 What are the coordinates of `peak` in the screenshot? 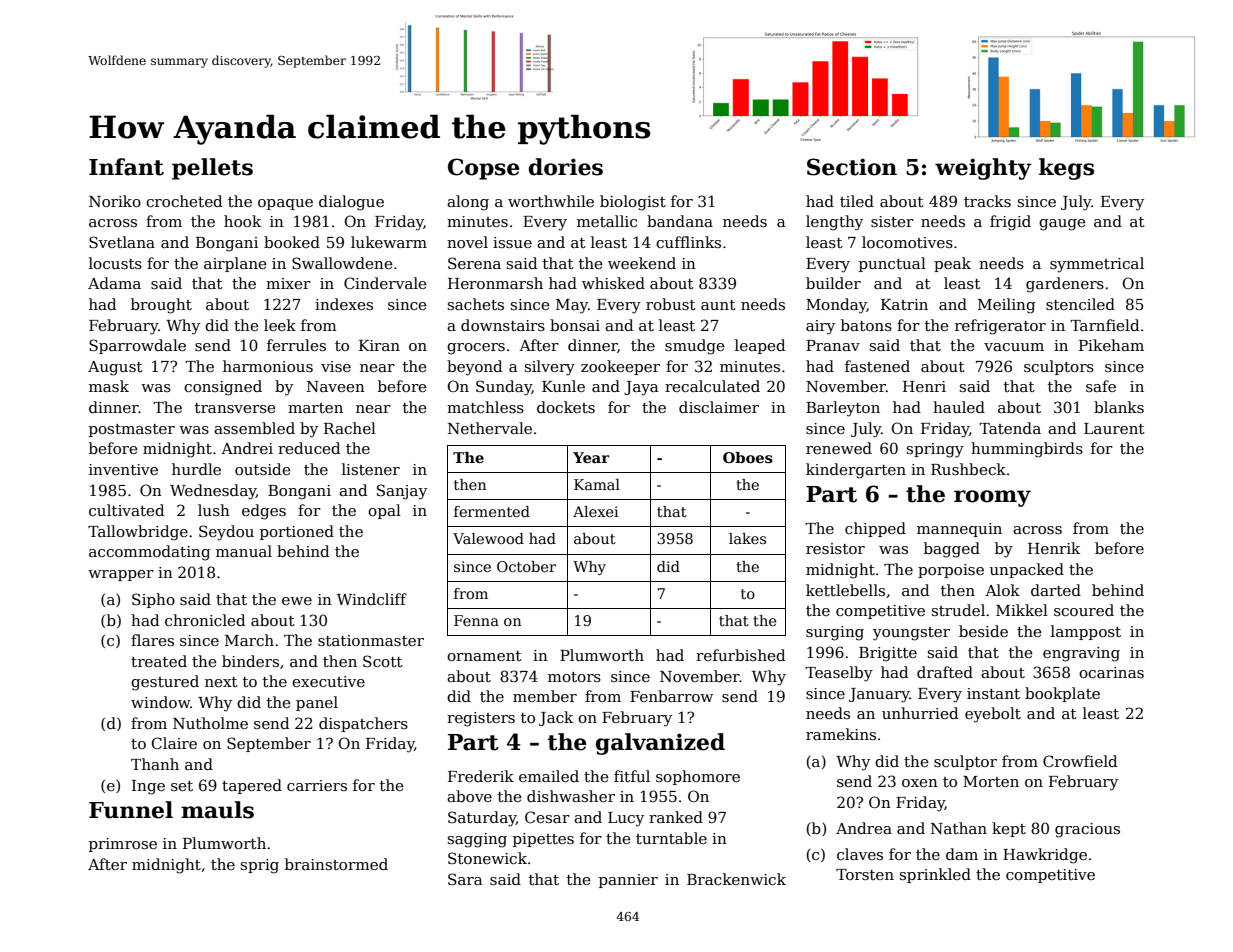 It's located at (952, 264).
